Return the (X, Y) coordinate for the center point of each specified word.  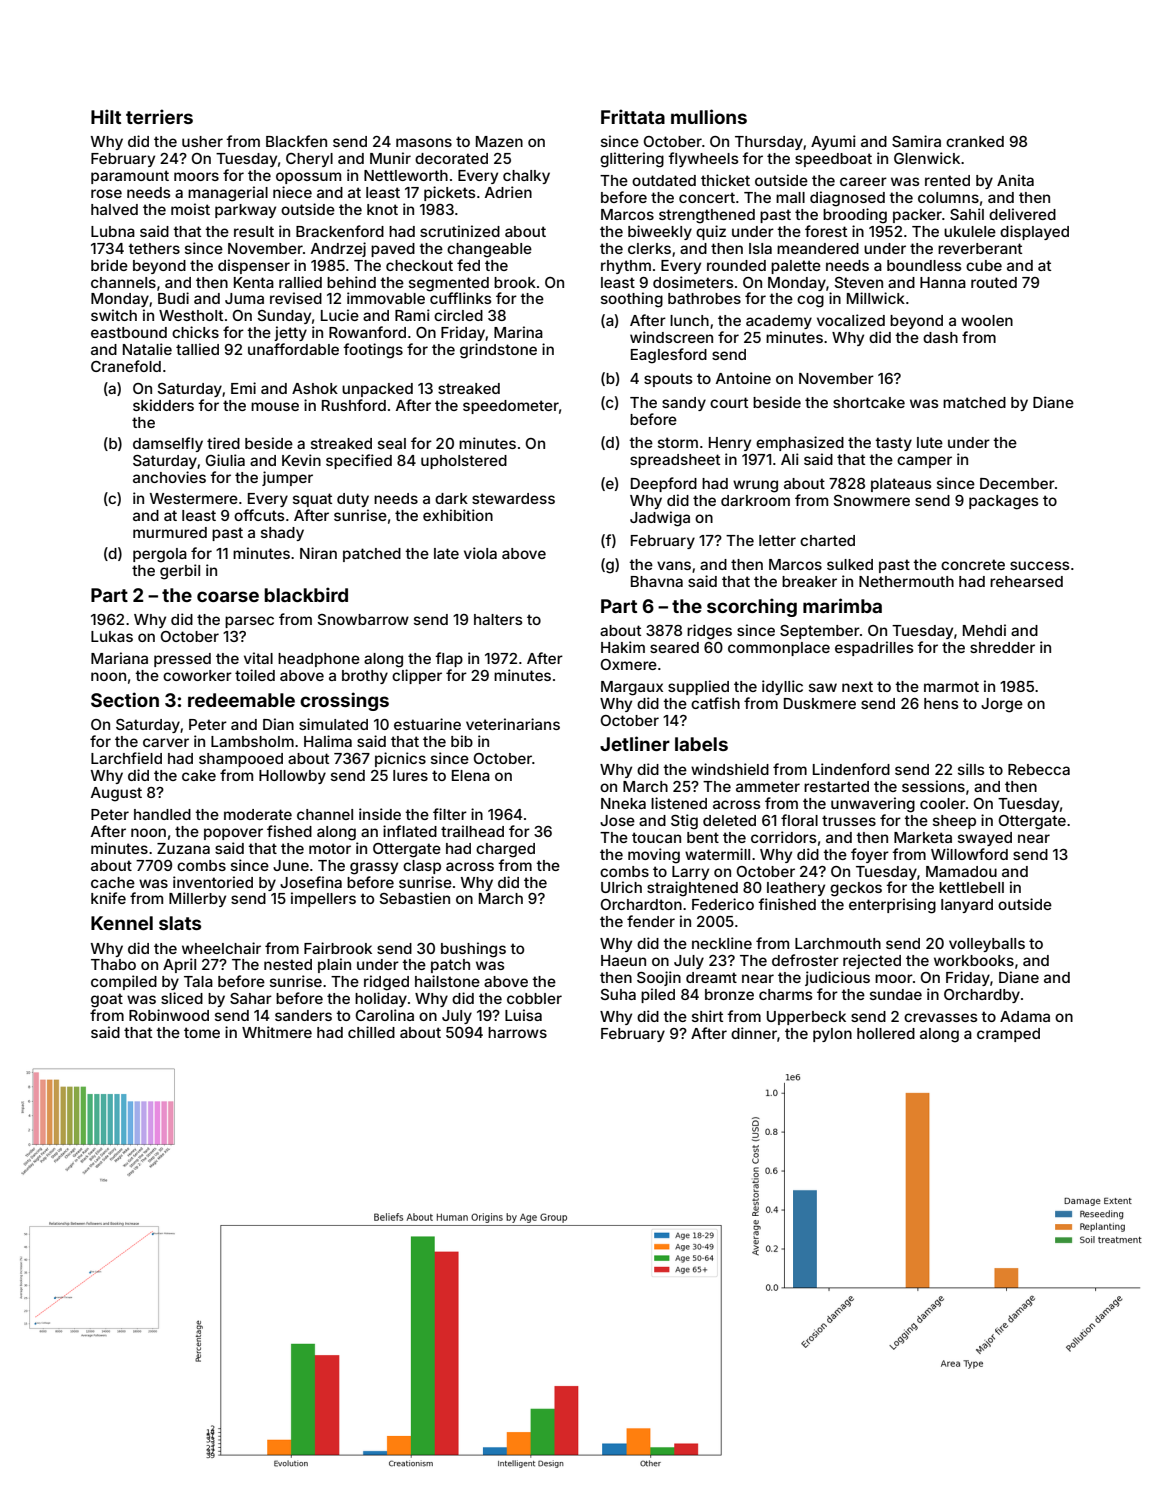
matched (974, 402)
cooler (943, 803)
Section (125, 699)
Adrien (508, 192)
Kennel (122, 923)
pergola (160, 555)
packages (1004, 502)
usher (202, 141)
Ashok (315, 388)
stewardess (513, 498)
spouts (668, 380)
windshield (730, 769)
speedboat (833, 160)
